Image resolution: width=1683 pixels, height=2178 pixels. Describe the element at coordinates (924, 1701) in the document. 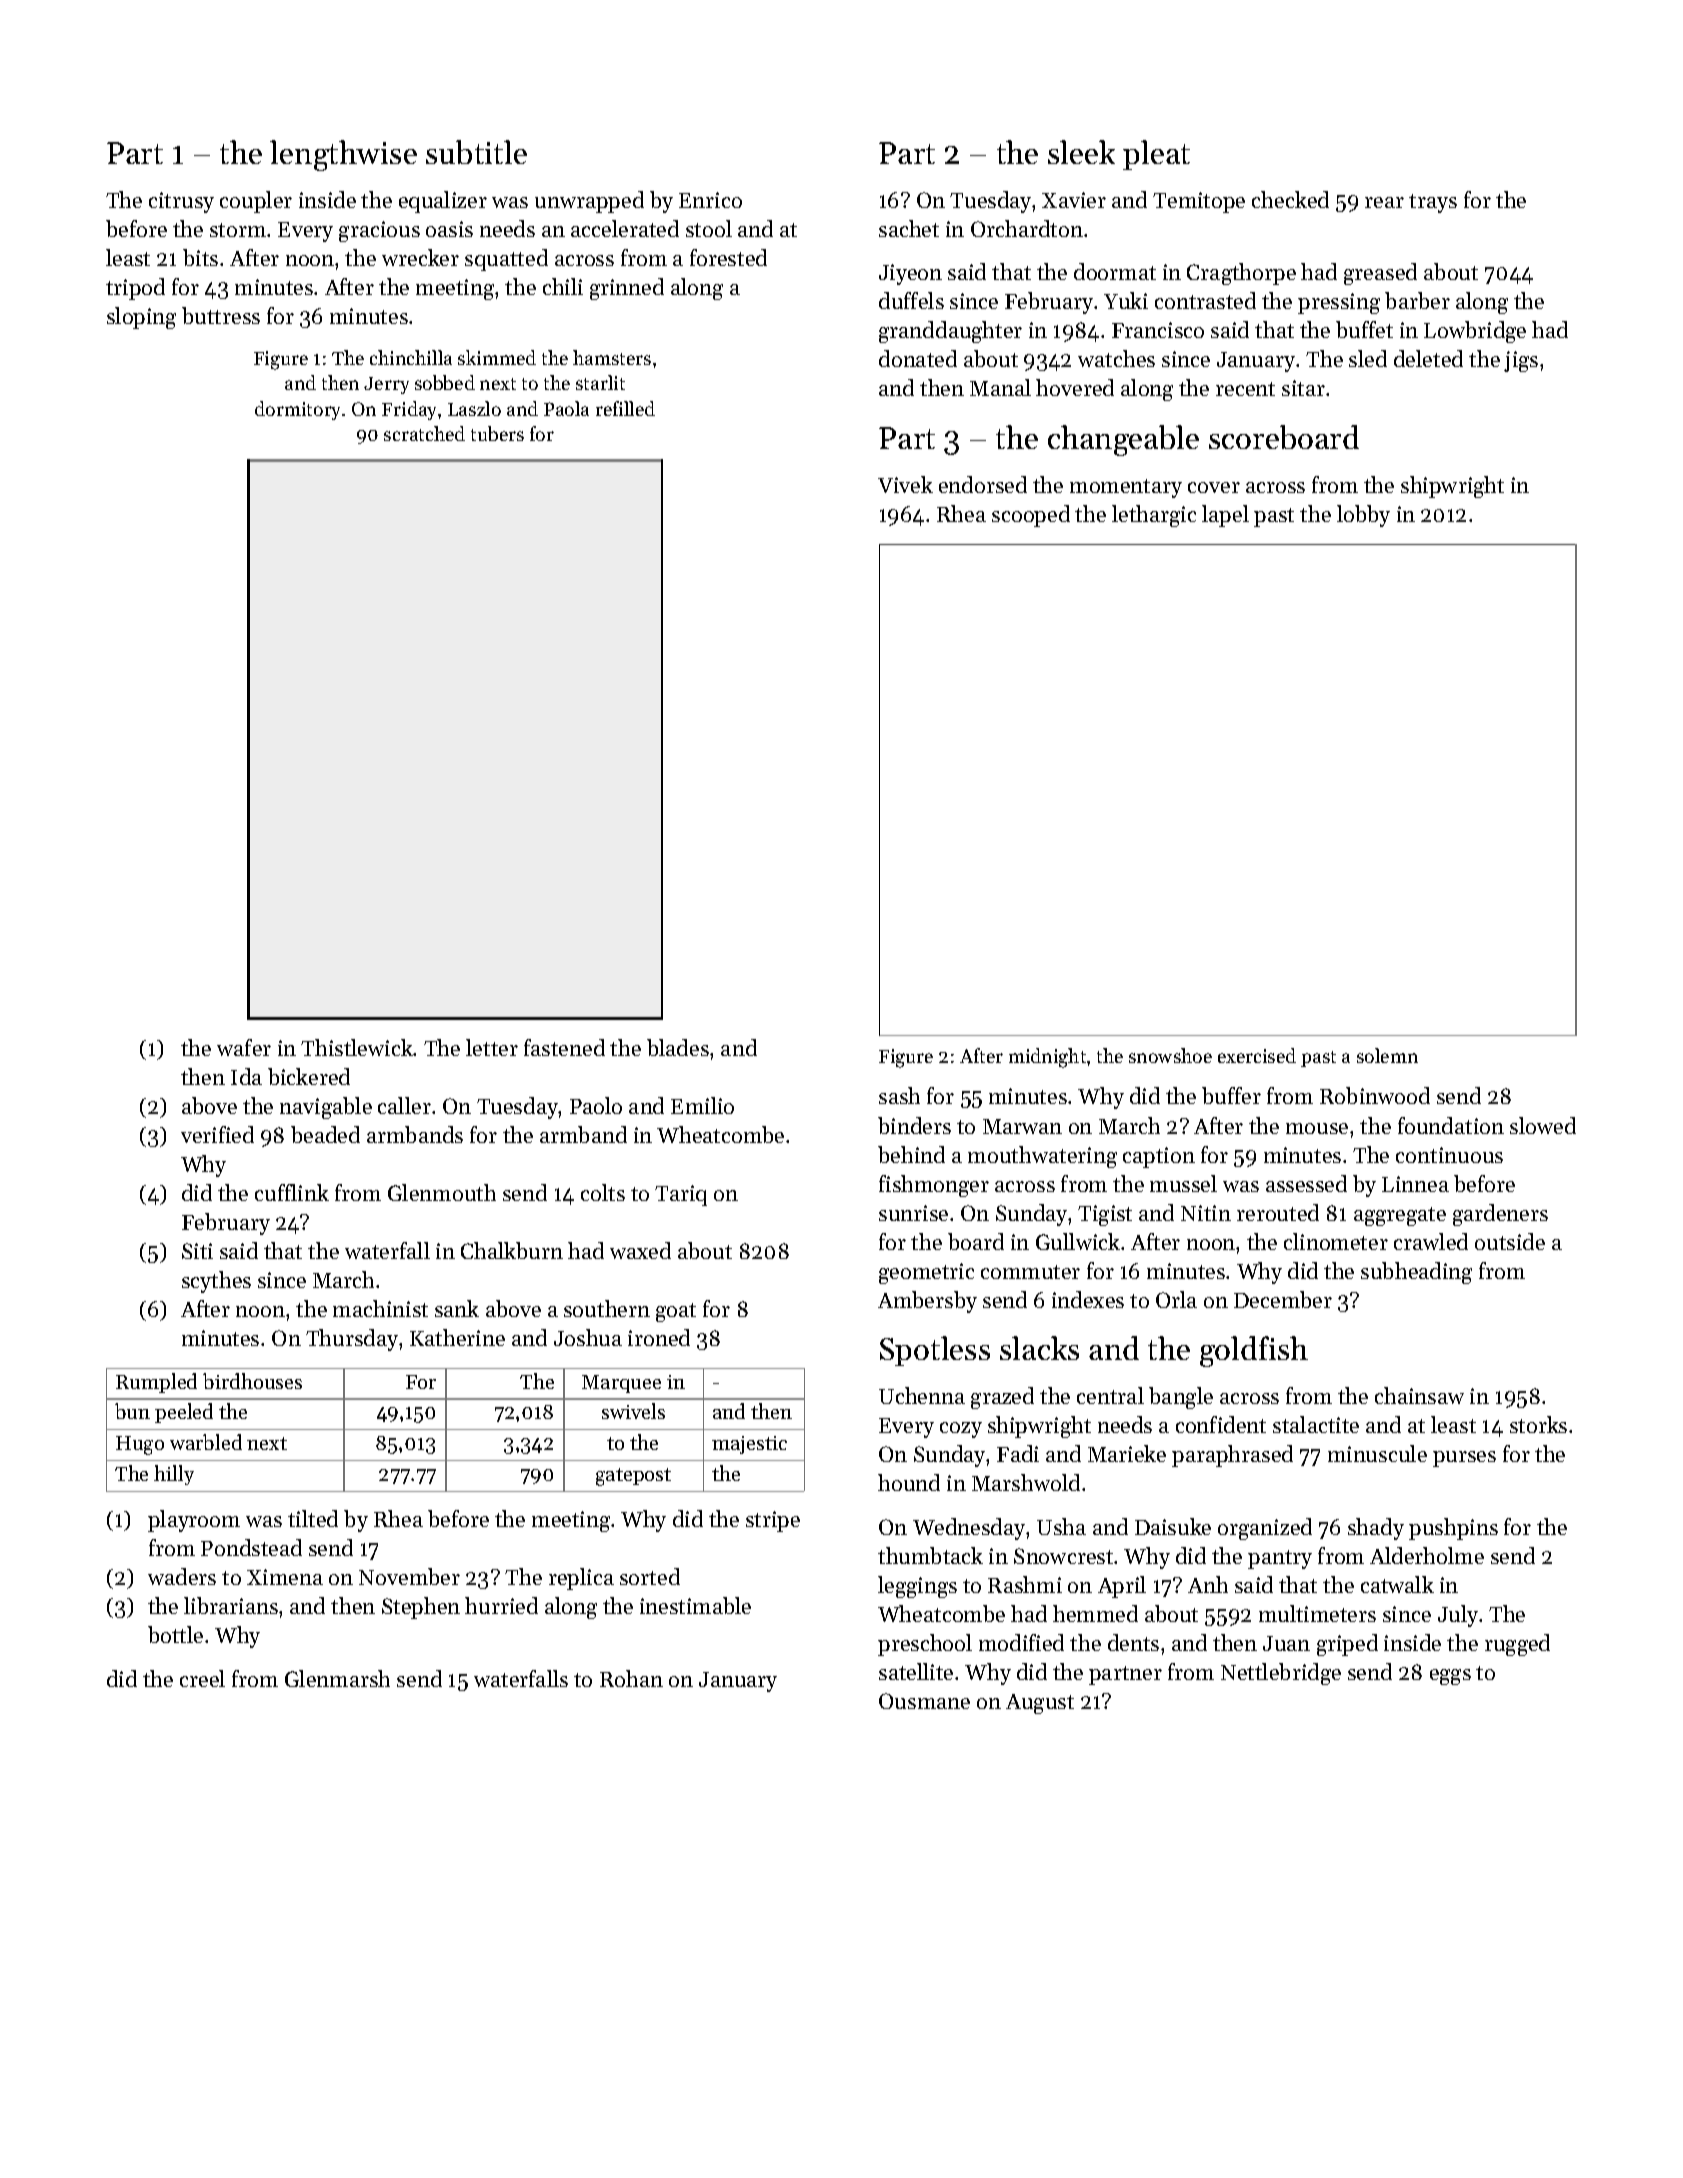

I see `Ousmane` at that location.
